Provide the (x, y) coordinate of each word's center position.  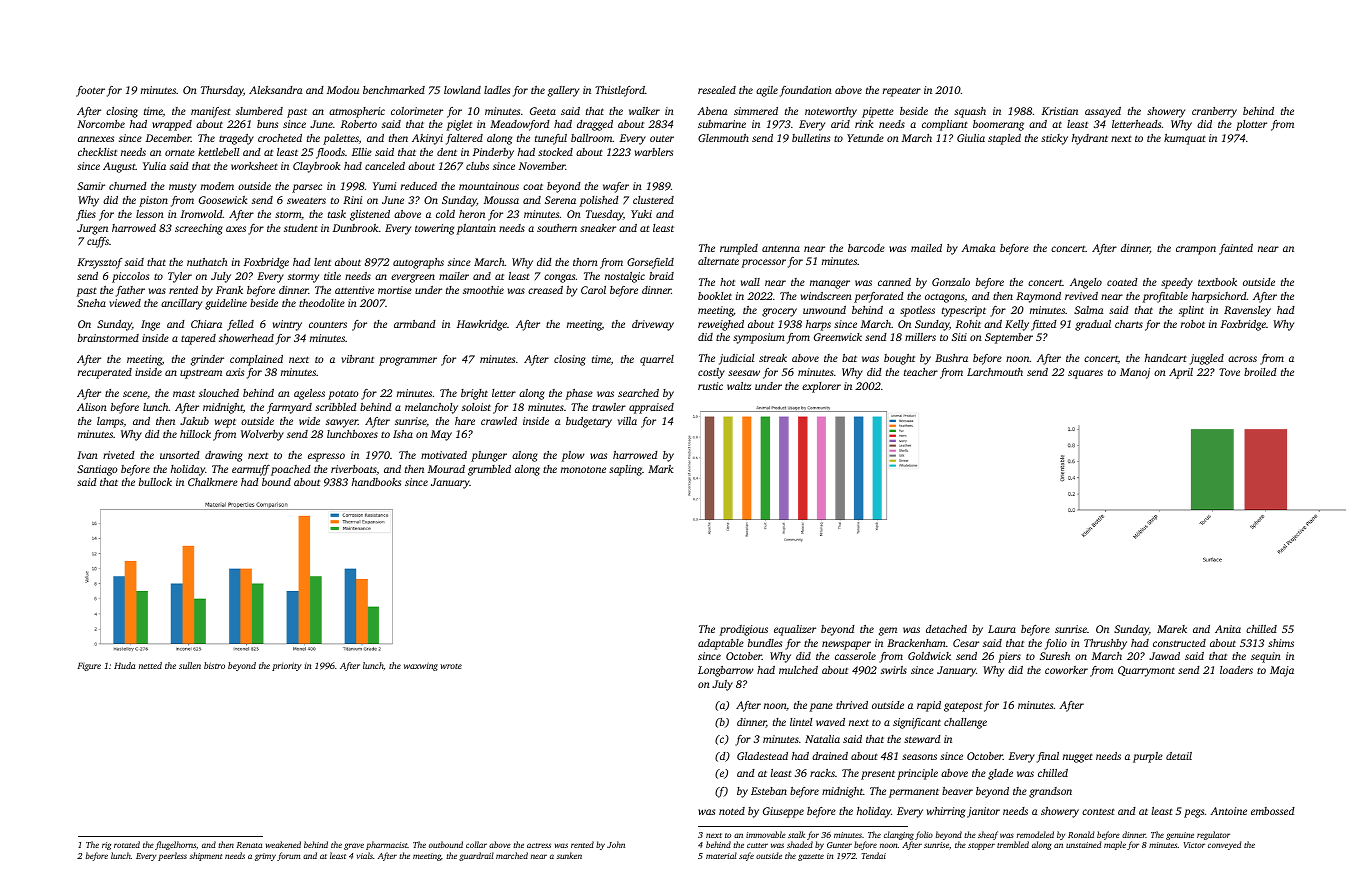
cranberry (1214, 112)
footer (90, 91)
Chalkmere (213, 482)
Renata (249, 845)
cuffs (98, 242)
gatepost (963, 707)
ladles (497, 90)
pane (821, 707)
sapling (625, 470)
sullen (190, 665)
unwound (824, 310)
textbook (1217, 282)
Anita (1228, 629)
